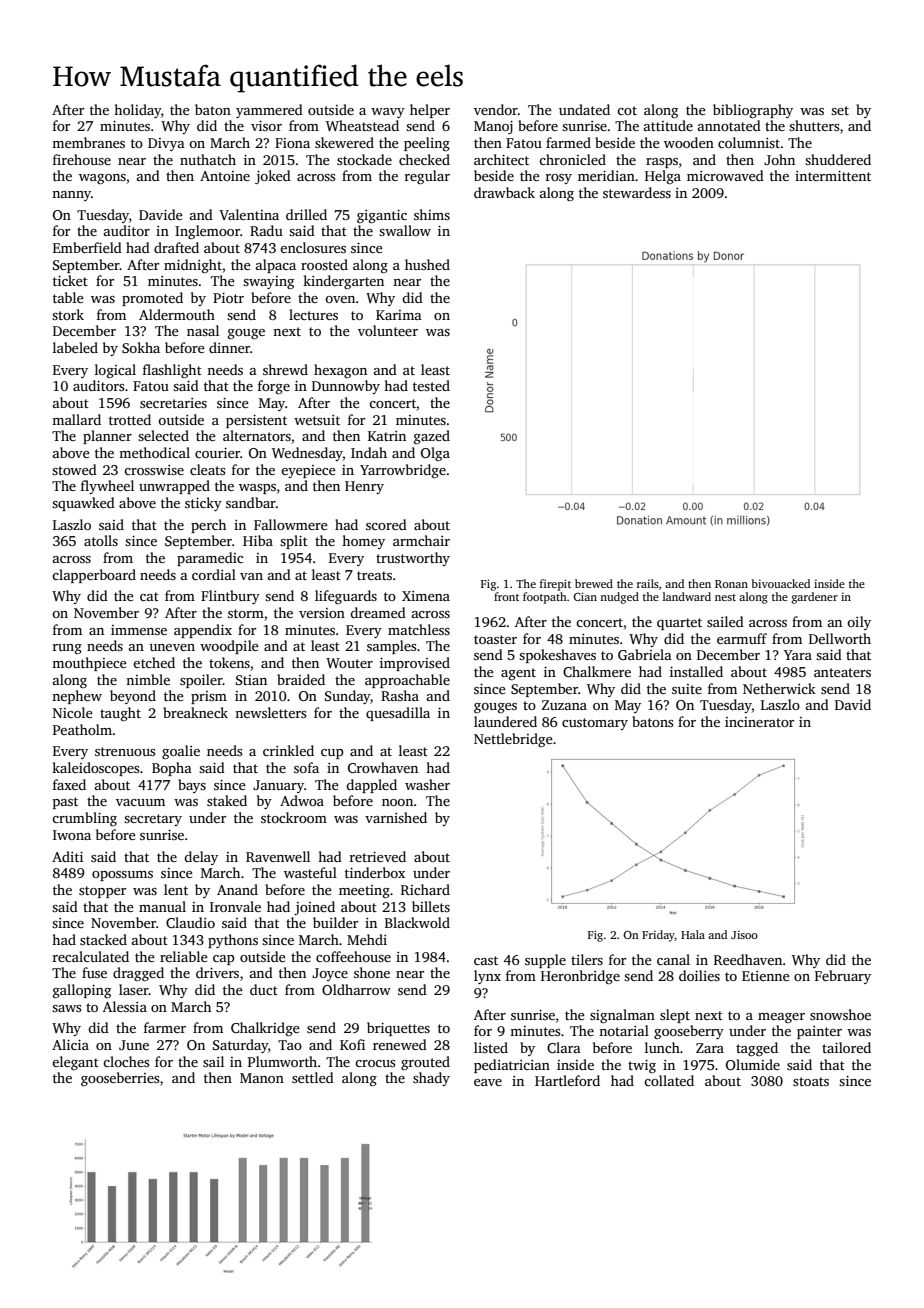 The height and width of the image is (1308, 924). I want to click on nephew, so click(77, 697).
